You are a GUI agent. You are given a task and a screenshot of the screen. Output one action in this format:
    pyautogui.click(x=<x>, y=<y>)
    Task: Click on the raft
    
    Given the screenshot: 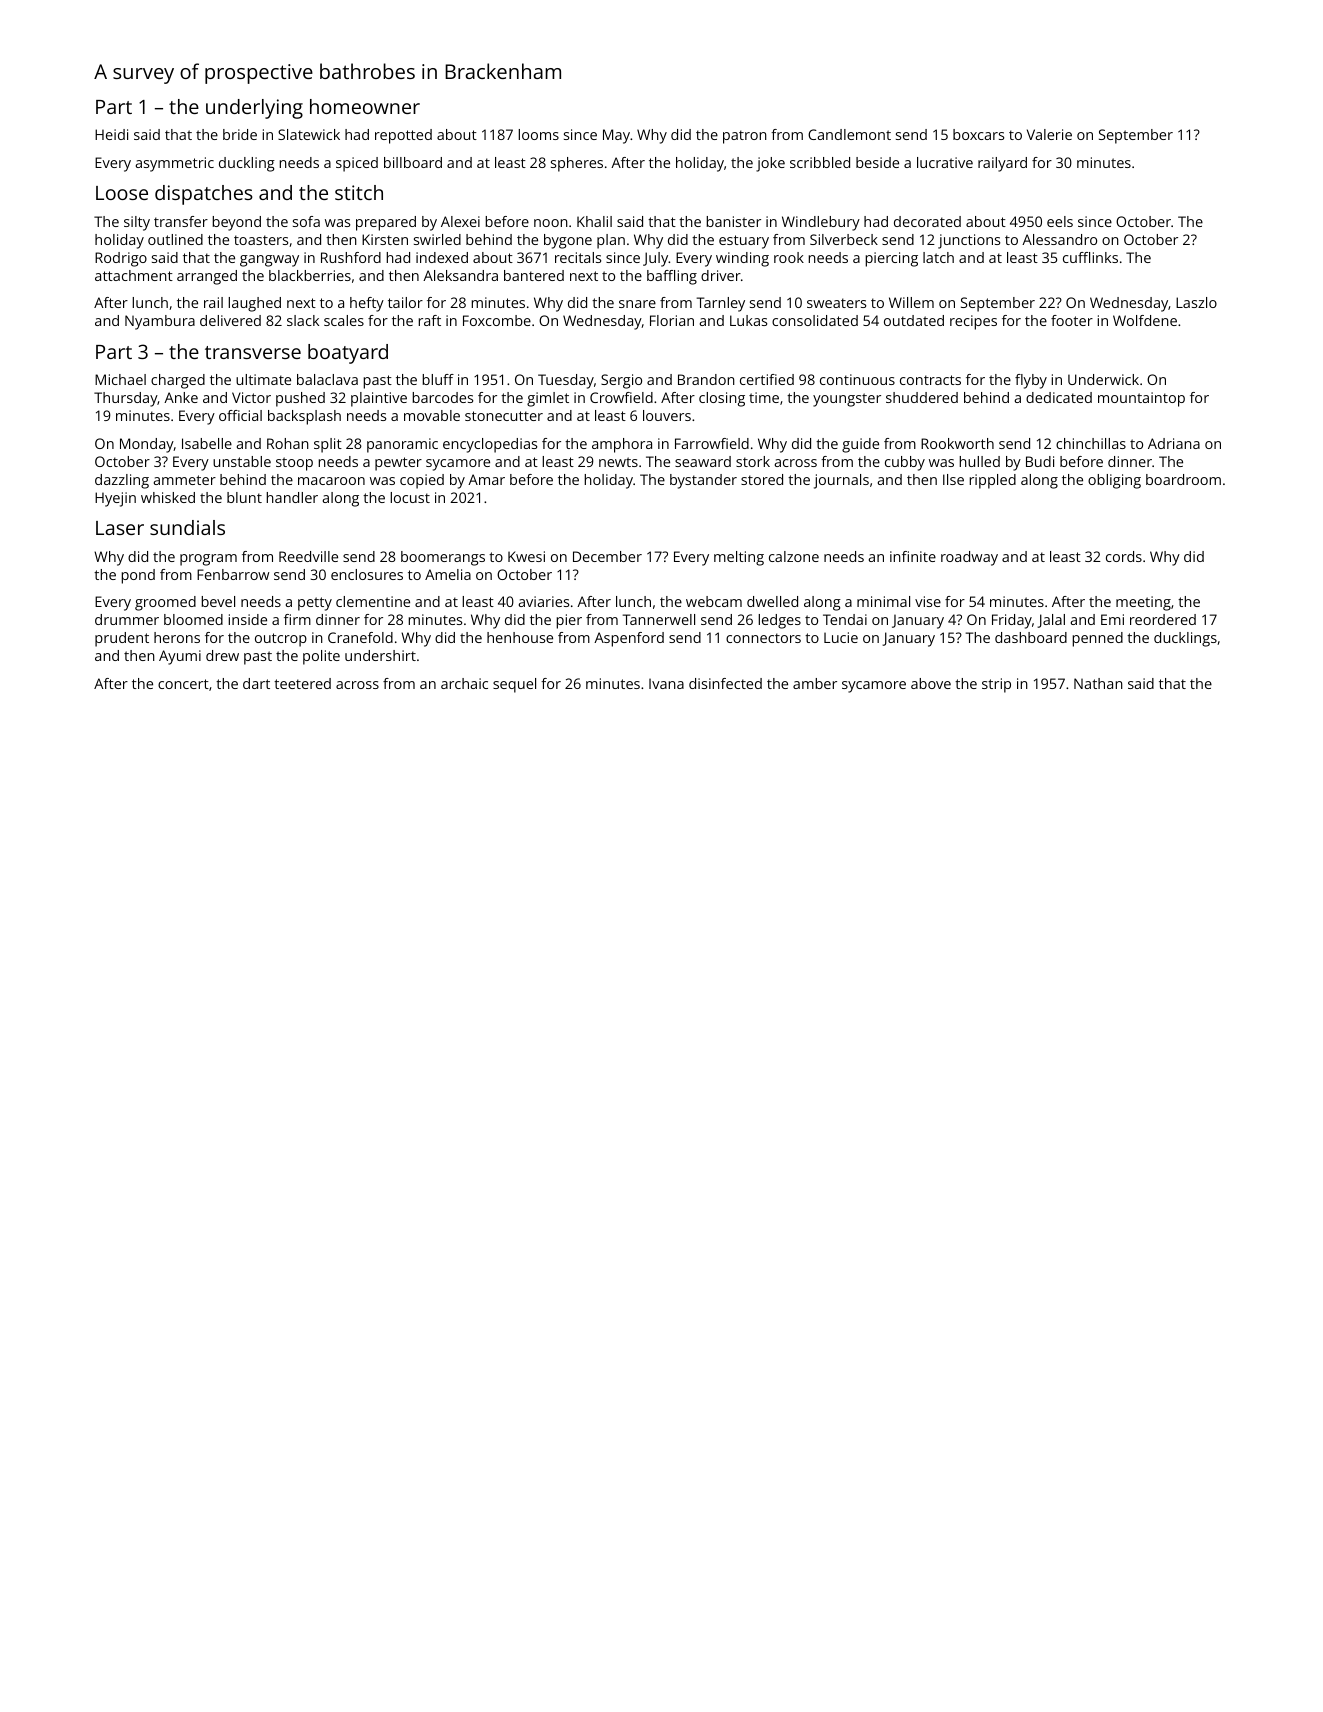 What is the action you would take?
    pyautogui.click(x=429, y=320)
